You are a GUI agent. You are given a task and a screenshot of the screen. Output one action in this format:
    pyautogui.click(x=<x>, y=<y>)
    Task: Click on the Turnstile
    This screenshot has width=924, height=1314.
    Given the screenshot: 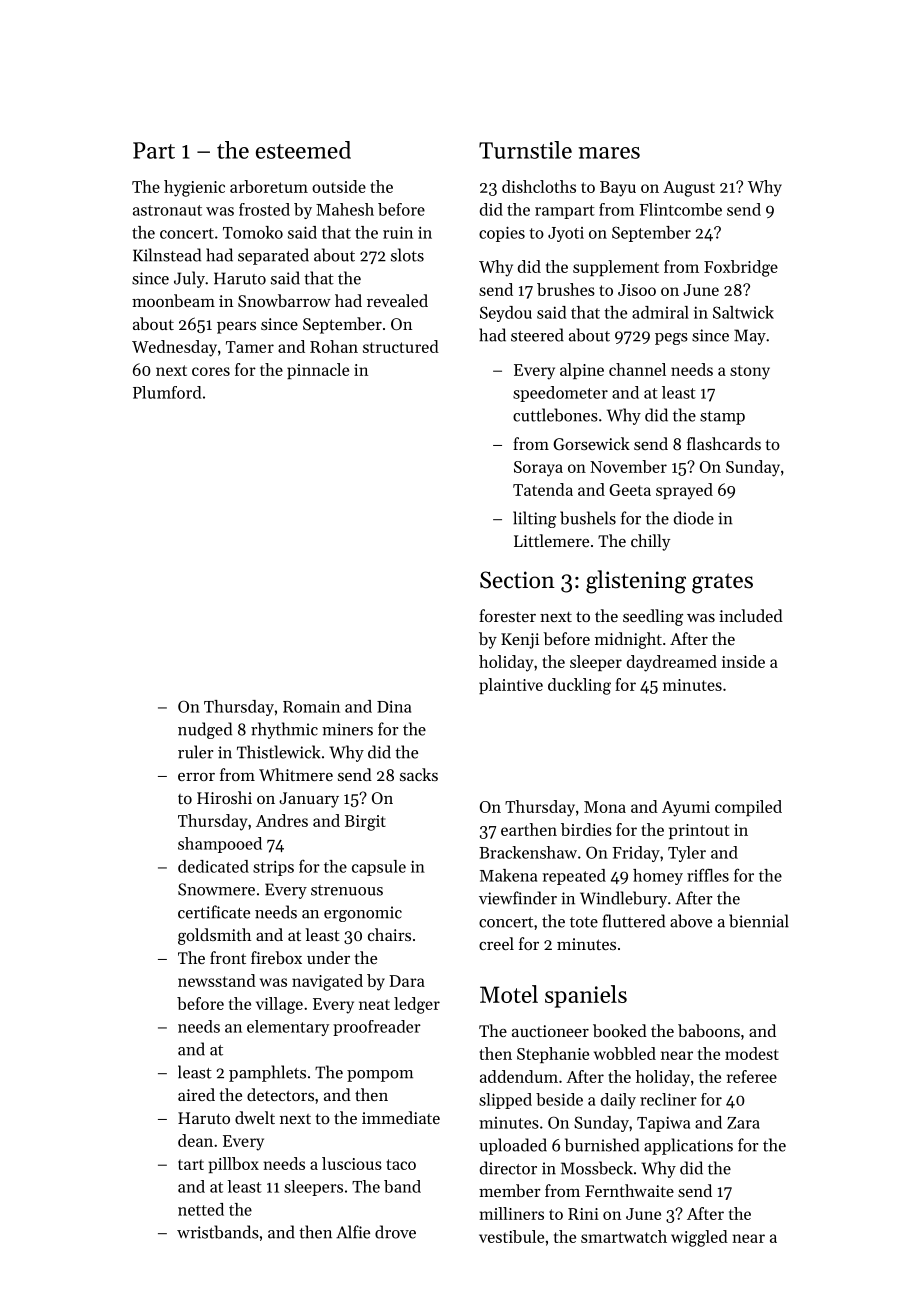 What is the action you would take?
    pyautogui.click(x=525, y=150)
